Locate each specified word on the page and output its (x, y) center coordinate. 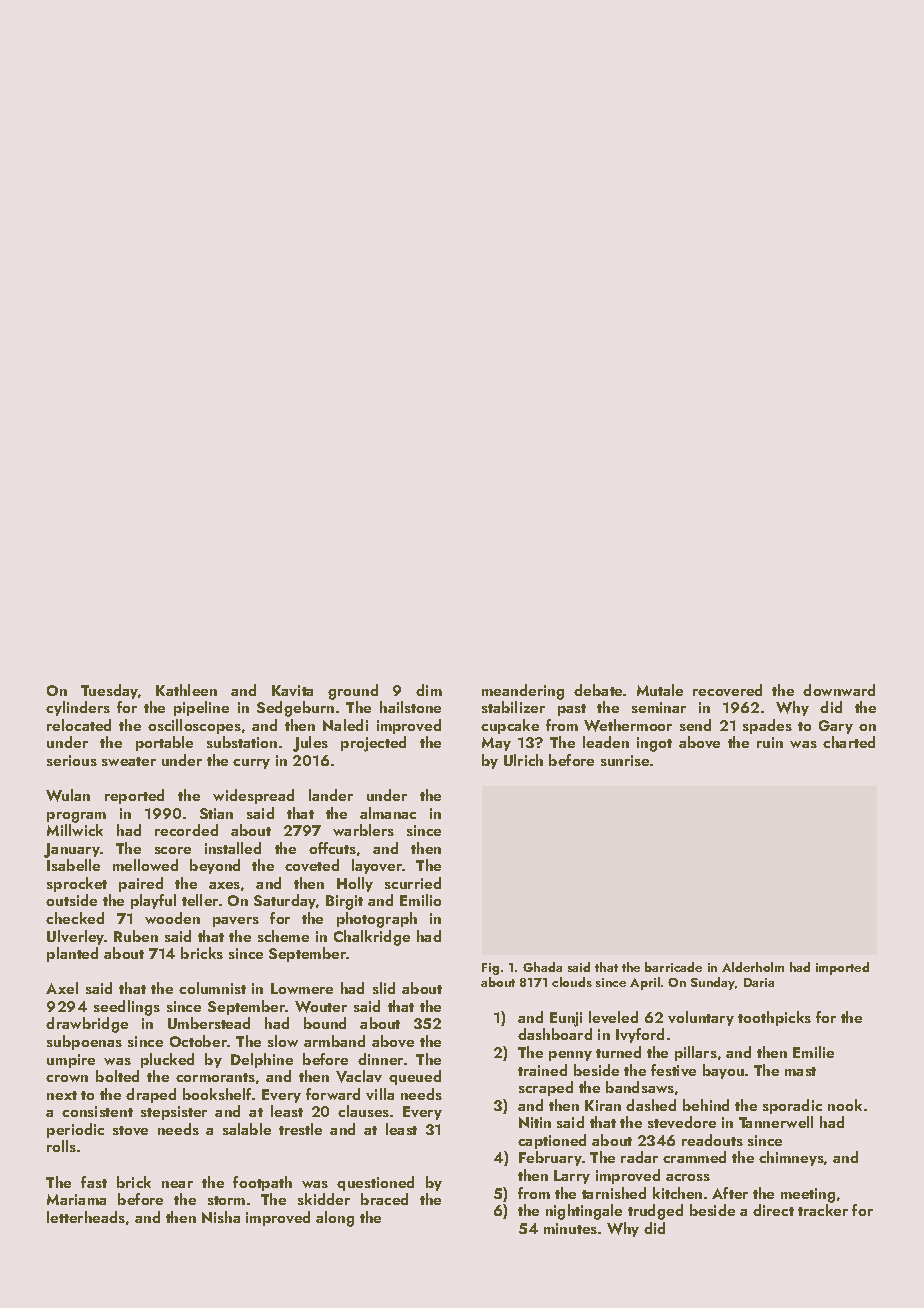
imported (842, 968)
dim (429, 690)
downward (839, 690)
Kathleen (186, 690)
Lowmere (302, 988)
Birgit (344, 902)
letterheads (86, 1217)
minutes (570, 1228)
